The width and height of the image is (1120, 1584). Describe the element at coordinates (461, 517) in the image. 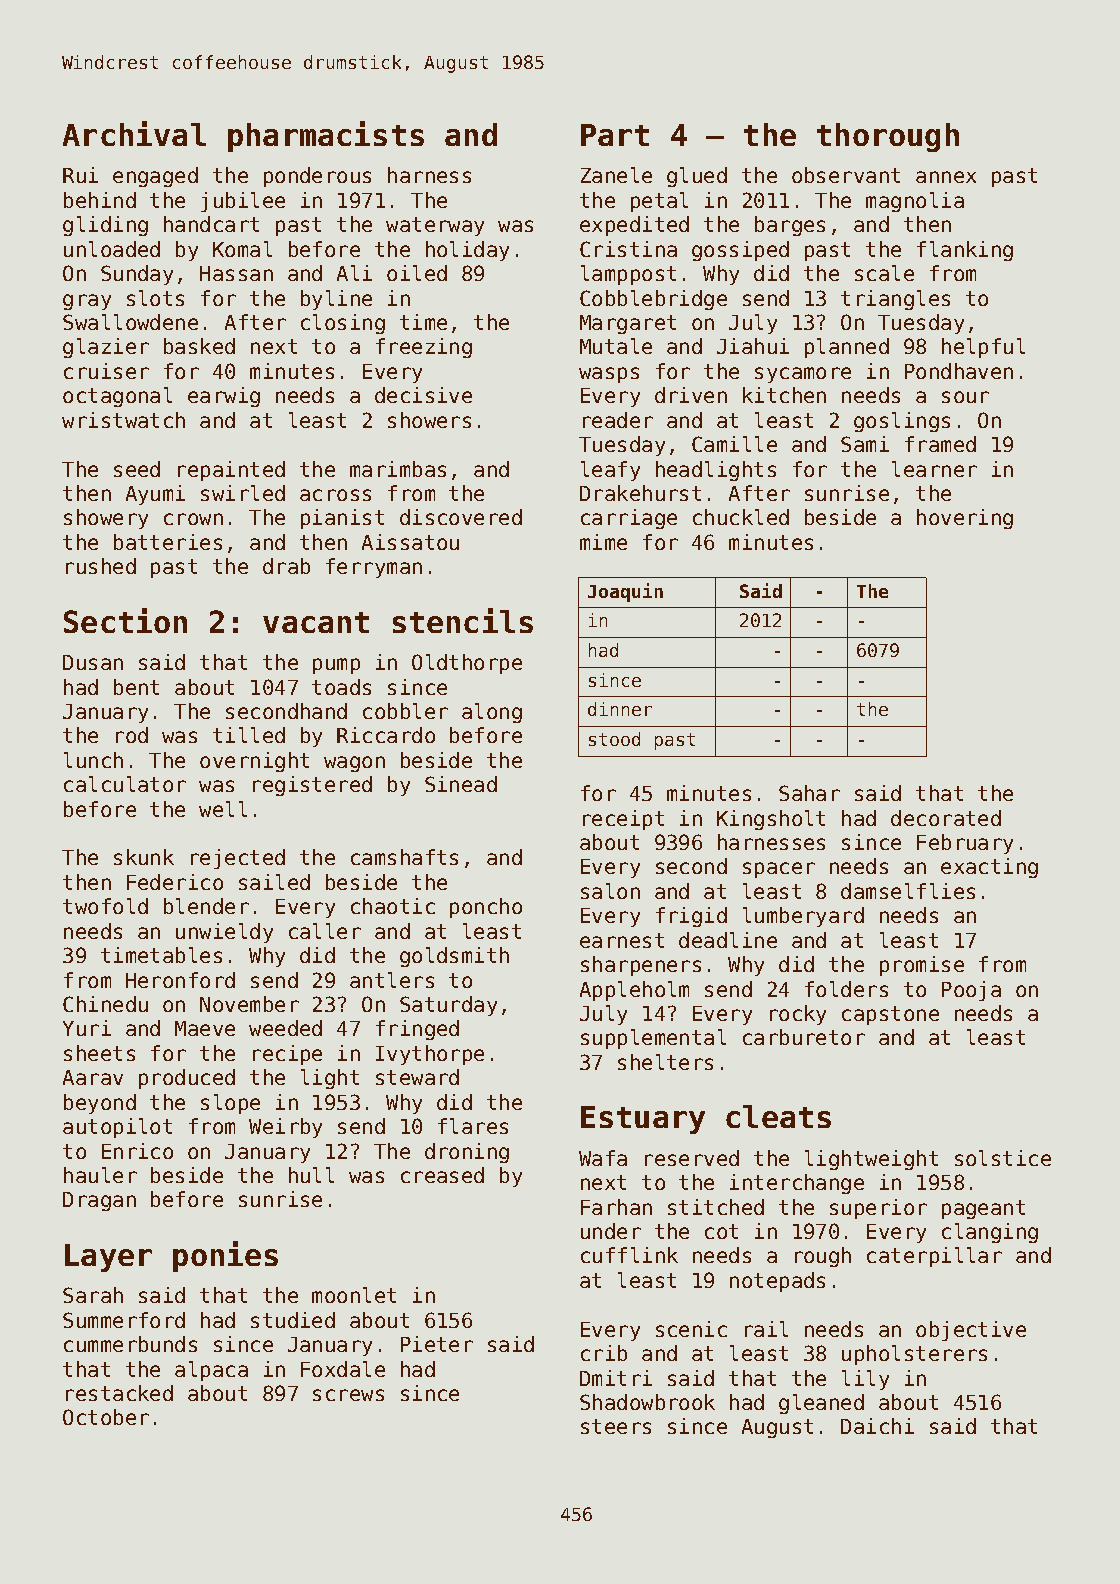

I see `discovered` at that location.
